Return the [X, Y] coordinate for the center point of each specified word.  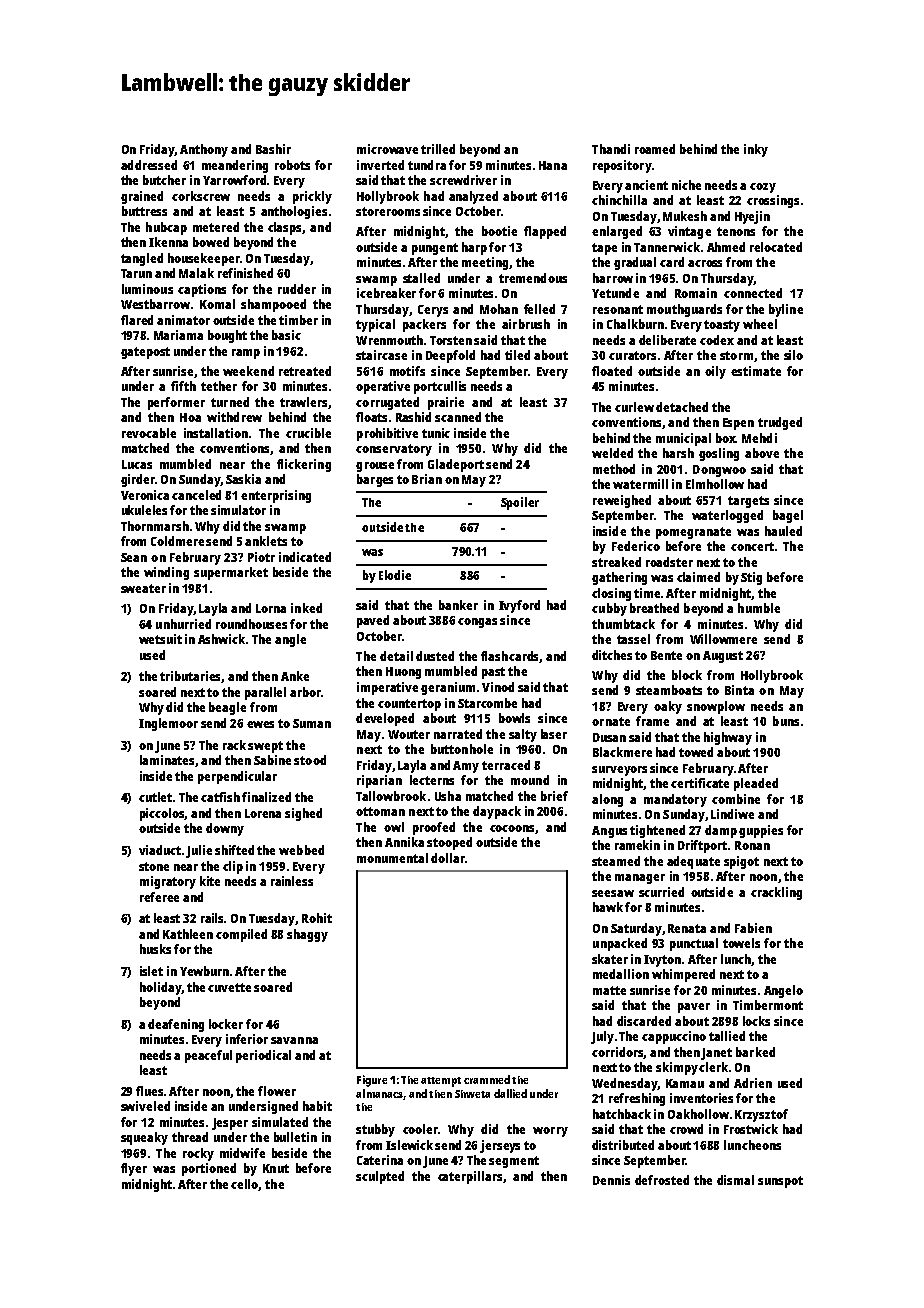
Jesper [230, 1124]
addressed [149, 165]
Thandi [611, 149]
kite [210, 881]
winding [166, 573]
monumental [392, 858]
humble [759, 608]
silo [793, 355]
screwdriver [463, 180]
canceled [196, 495]
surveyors [619, 771]
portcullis [440, 387]
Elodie [395, 575]
